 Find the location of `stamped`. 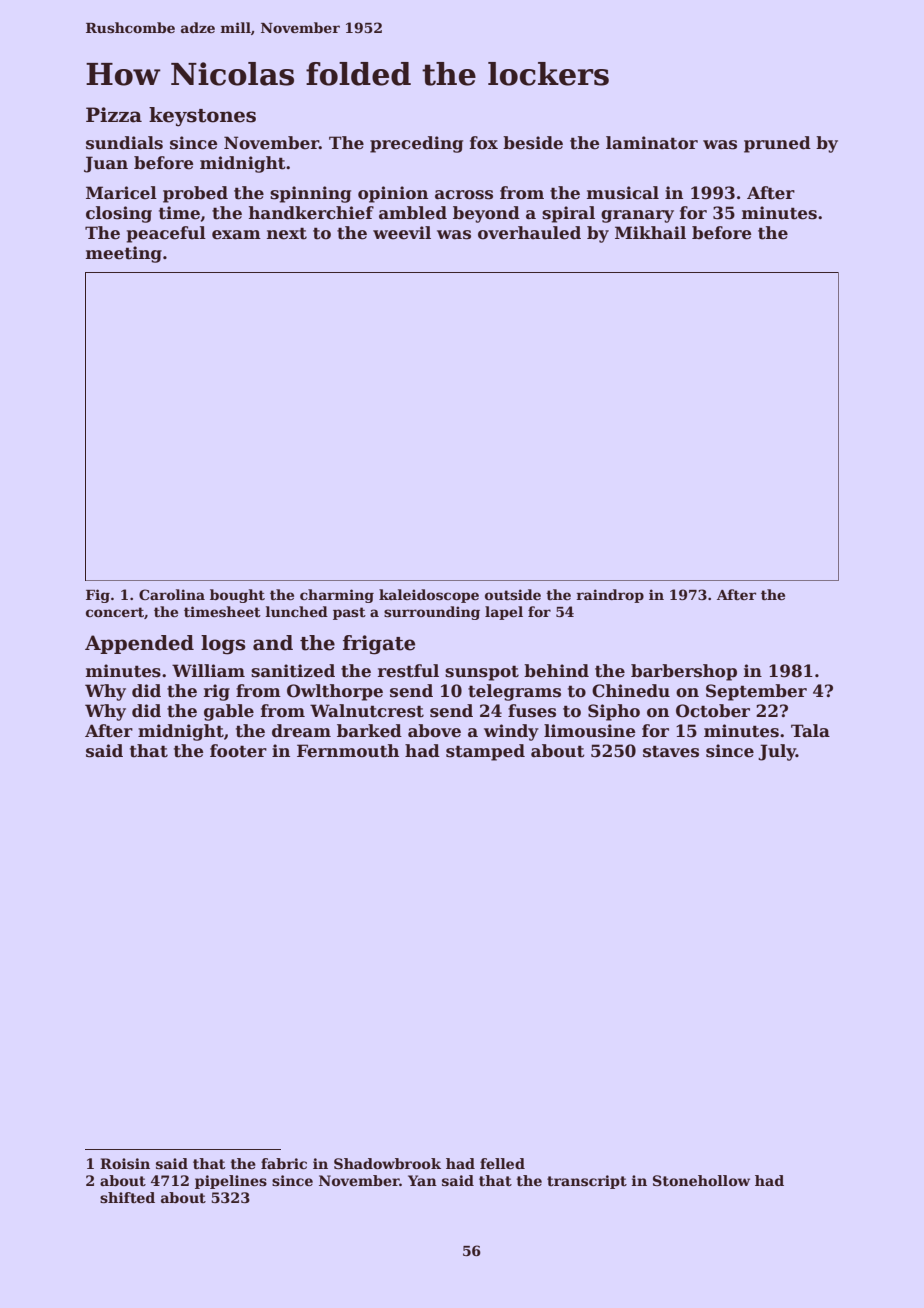

stamped is located at coordinates (485, 752).
